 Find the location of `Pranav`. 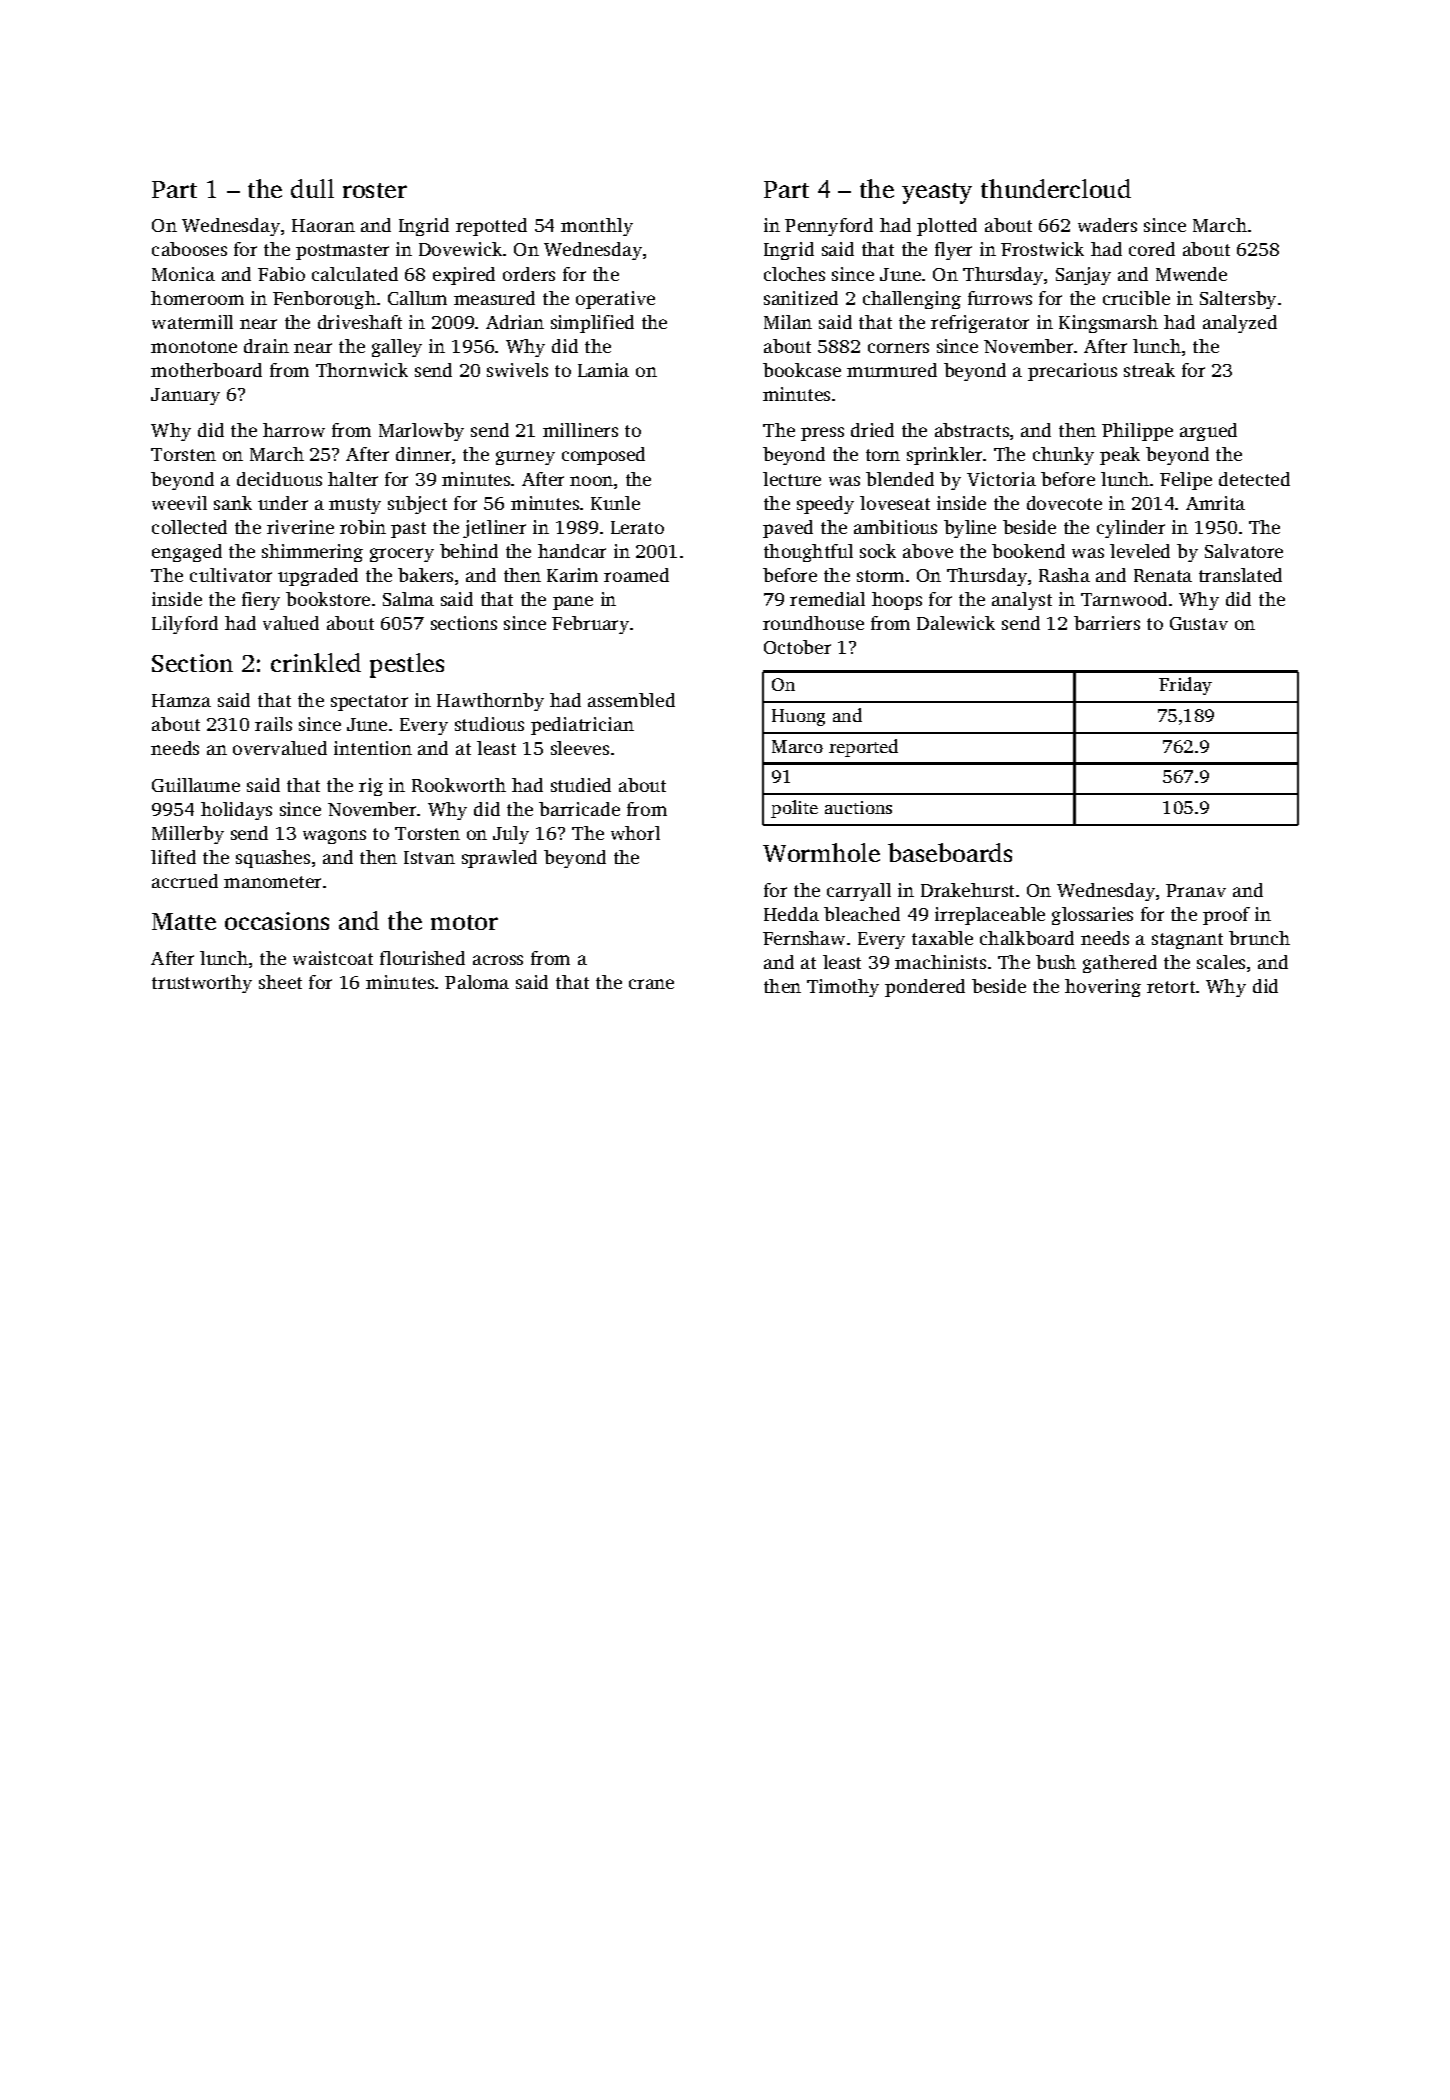

Pranav is located at coordinates (1196, 890).
